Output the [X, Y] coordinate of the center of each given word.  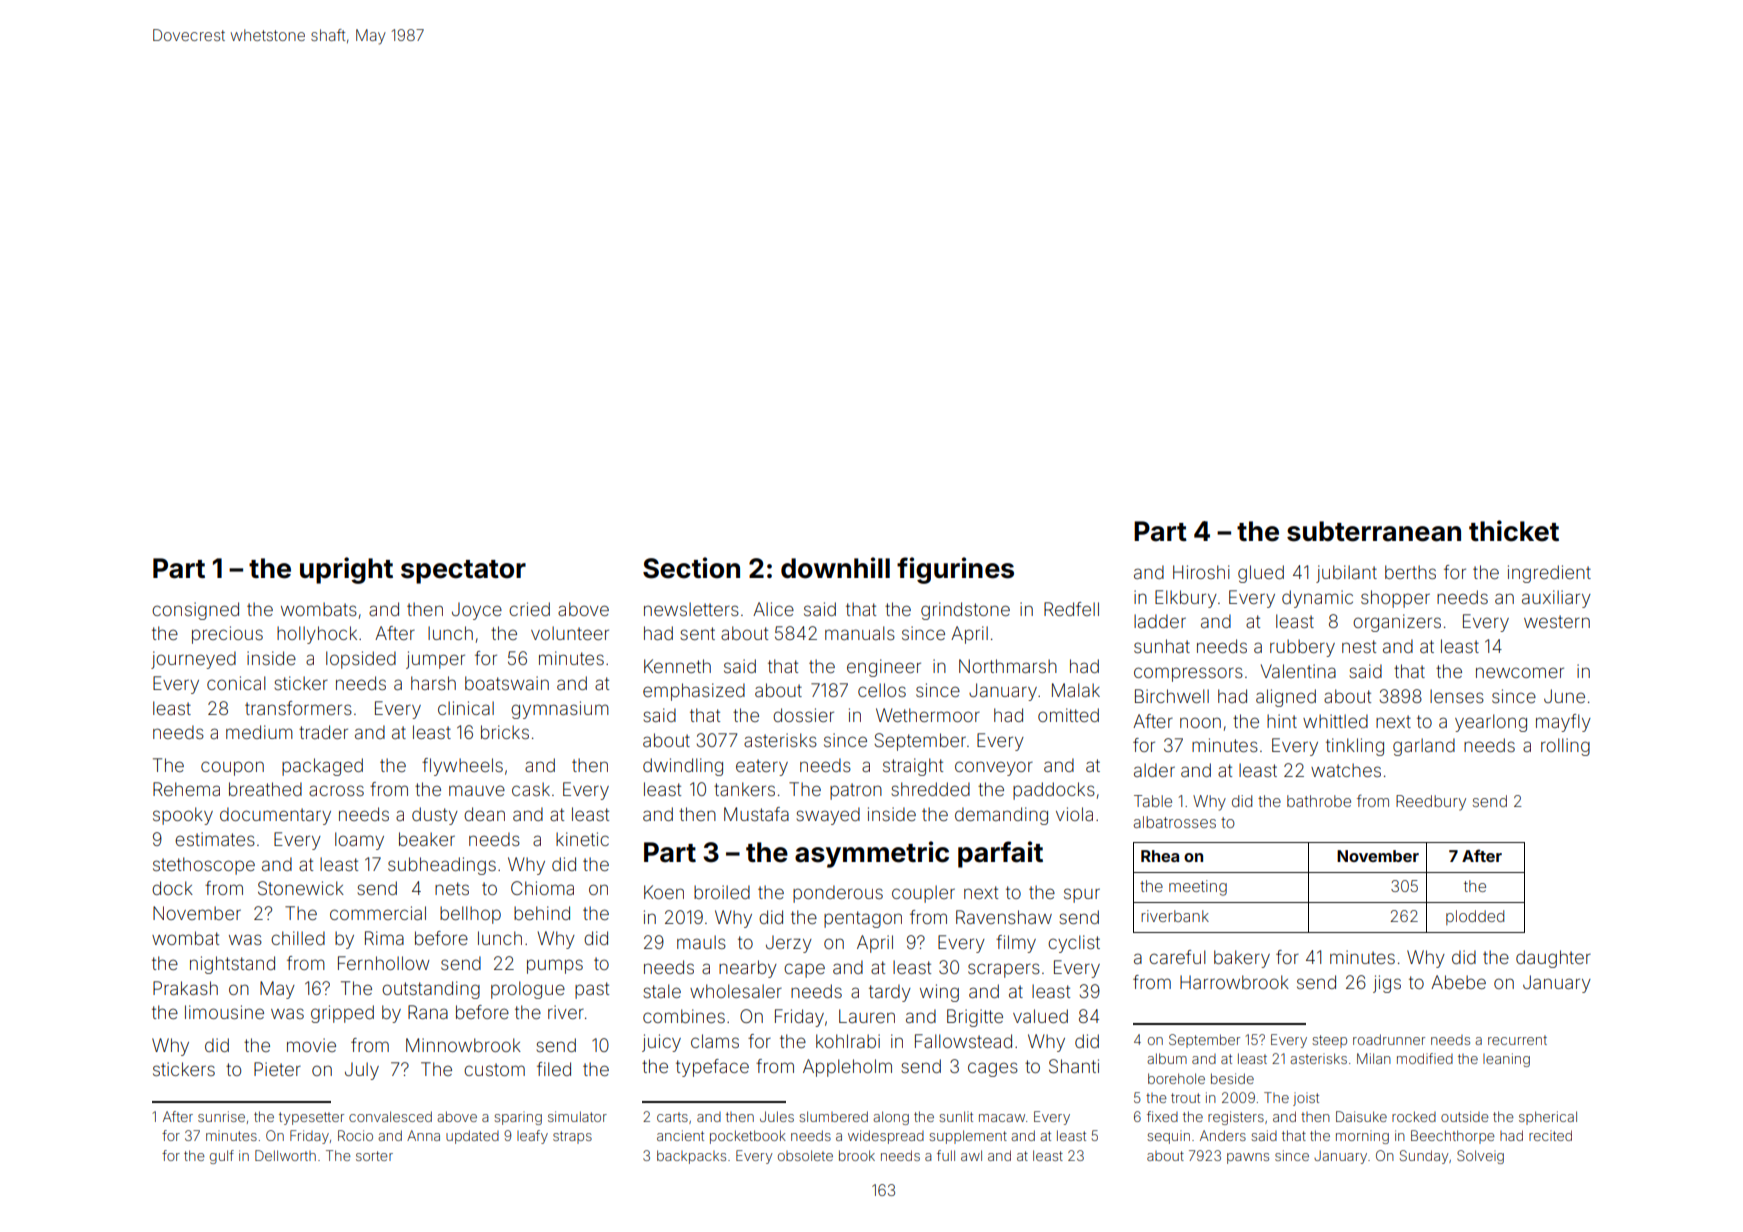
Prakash [185, 988]
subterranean [1374, 531]
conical [236, 683]
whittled [1335, 721]
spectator [463, 572]
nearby [748, 969]
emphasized [694, 692]
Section [691, 568]
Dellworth [285, 1155]
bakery [1242, 959]
